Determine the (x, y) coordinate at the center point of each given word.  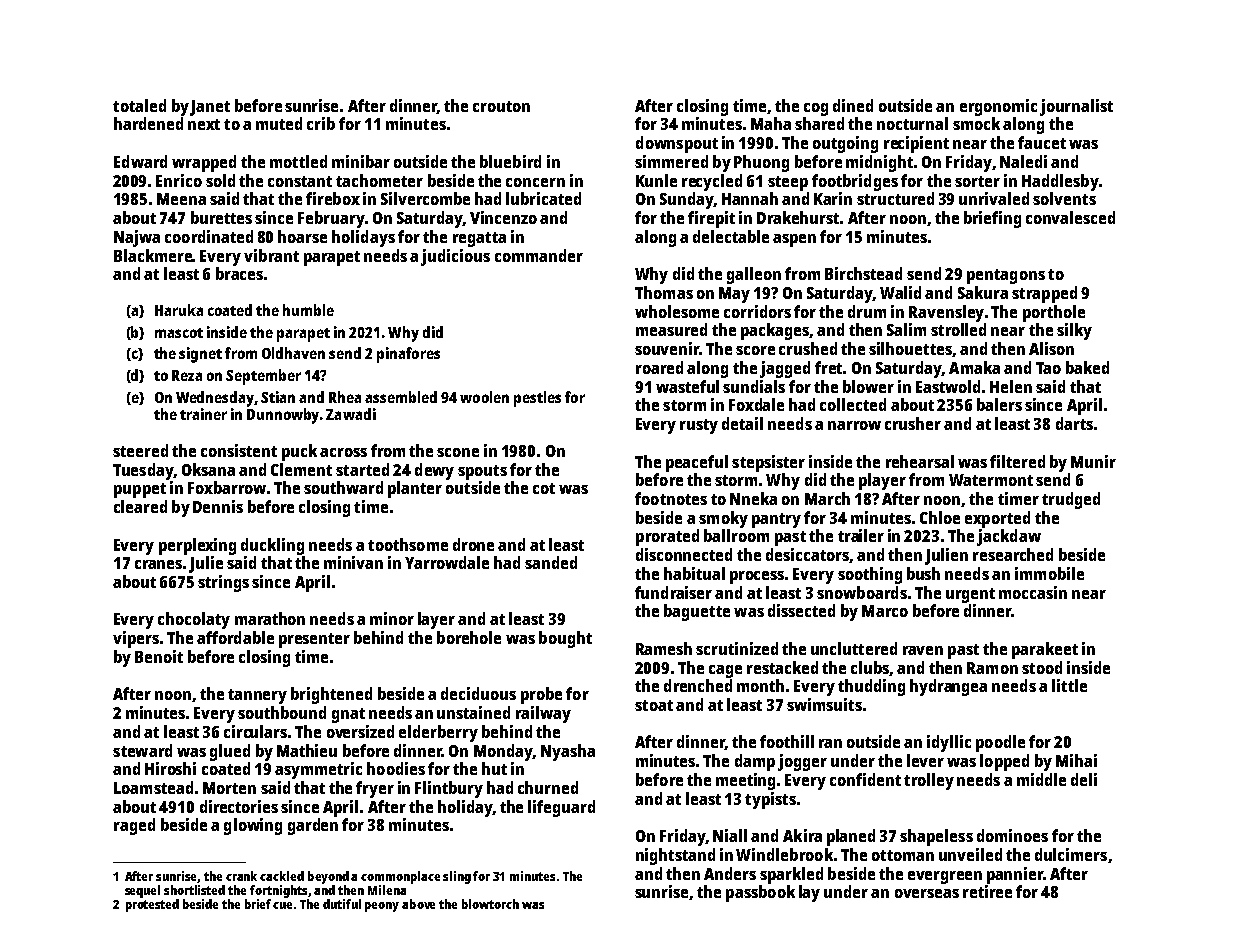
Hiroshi (170, 768)
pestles (537, 399)
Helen (1011, 386)
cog (816, 109)
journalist (1076, 107)
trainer (203, 414)
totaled (139, 105)
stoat (654, 705)
